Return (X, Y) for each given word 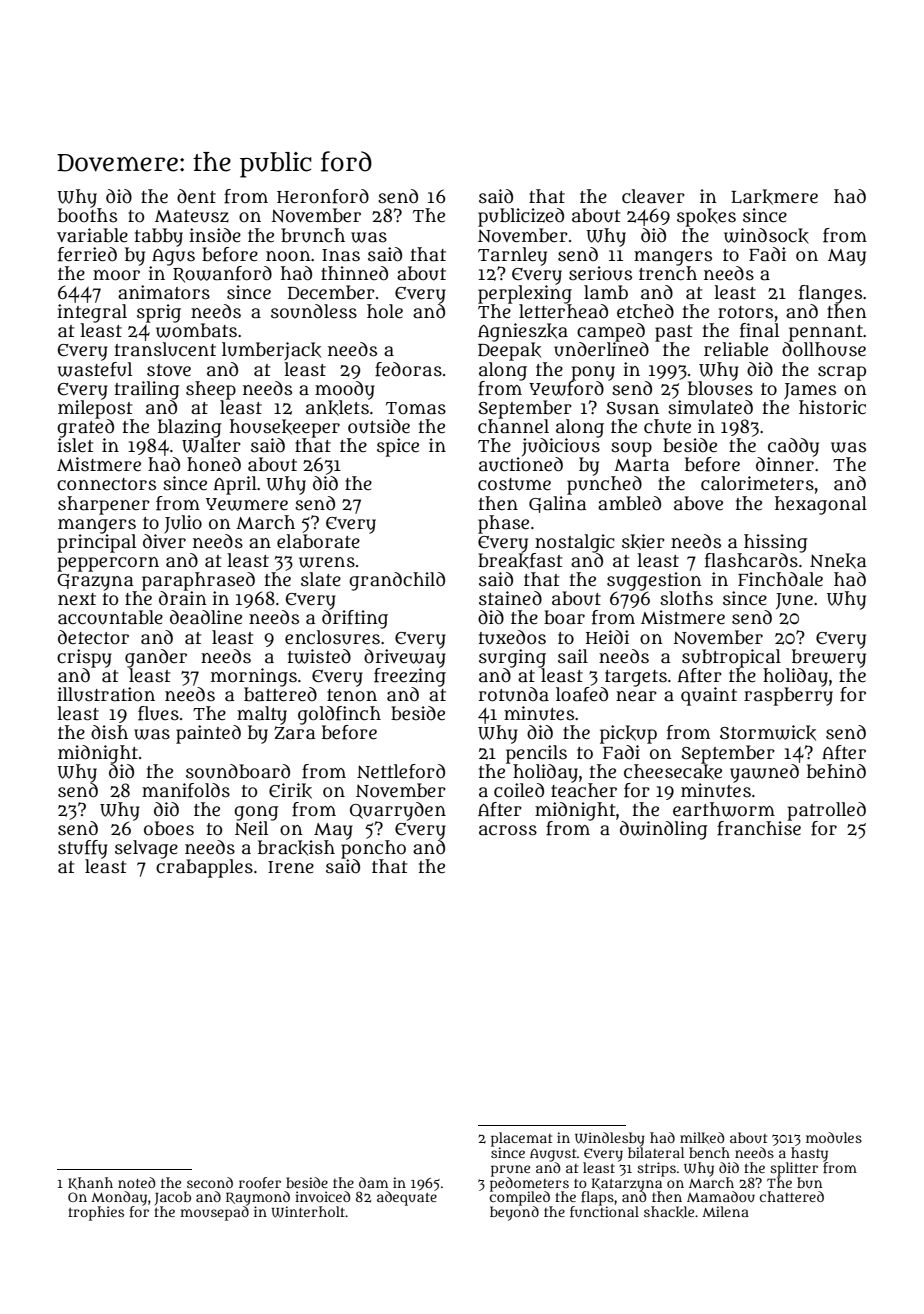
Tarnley (512, 256)
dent (196, 196)
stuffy (83, 849)
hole (385, 311)
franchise (759, 828)
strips (656, 1169)
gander (156, 658)
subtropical (731, 658)
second (210, 1182)
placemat (521, 1139)
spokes (706, 217)
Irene (291, 867)
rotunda (514, 694)
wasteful (95, 369)
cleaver (653, 196)
